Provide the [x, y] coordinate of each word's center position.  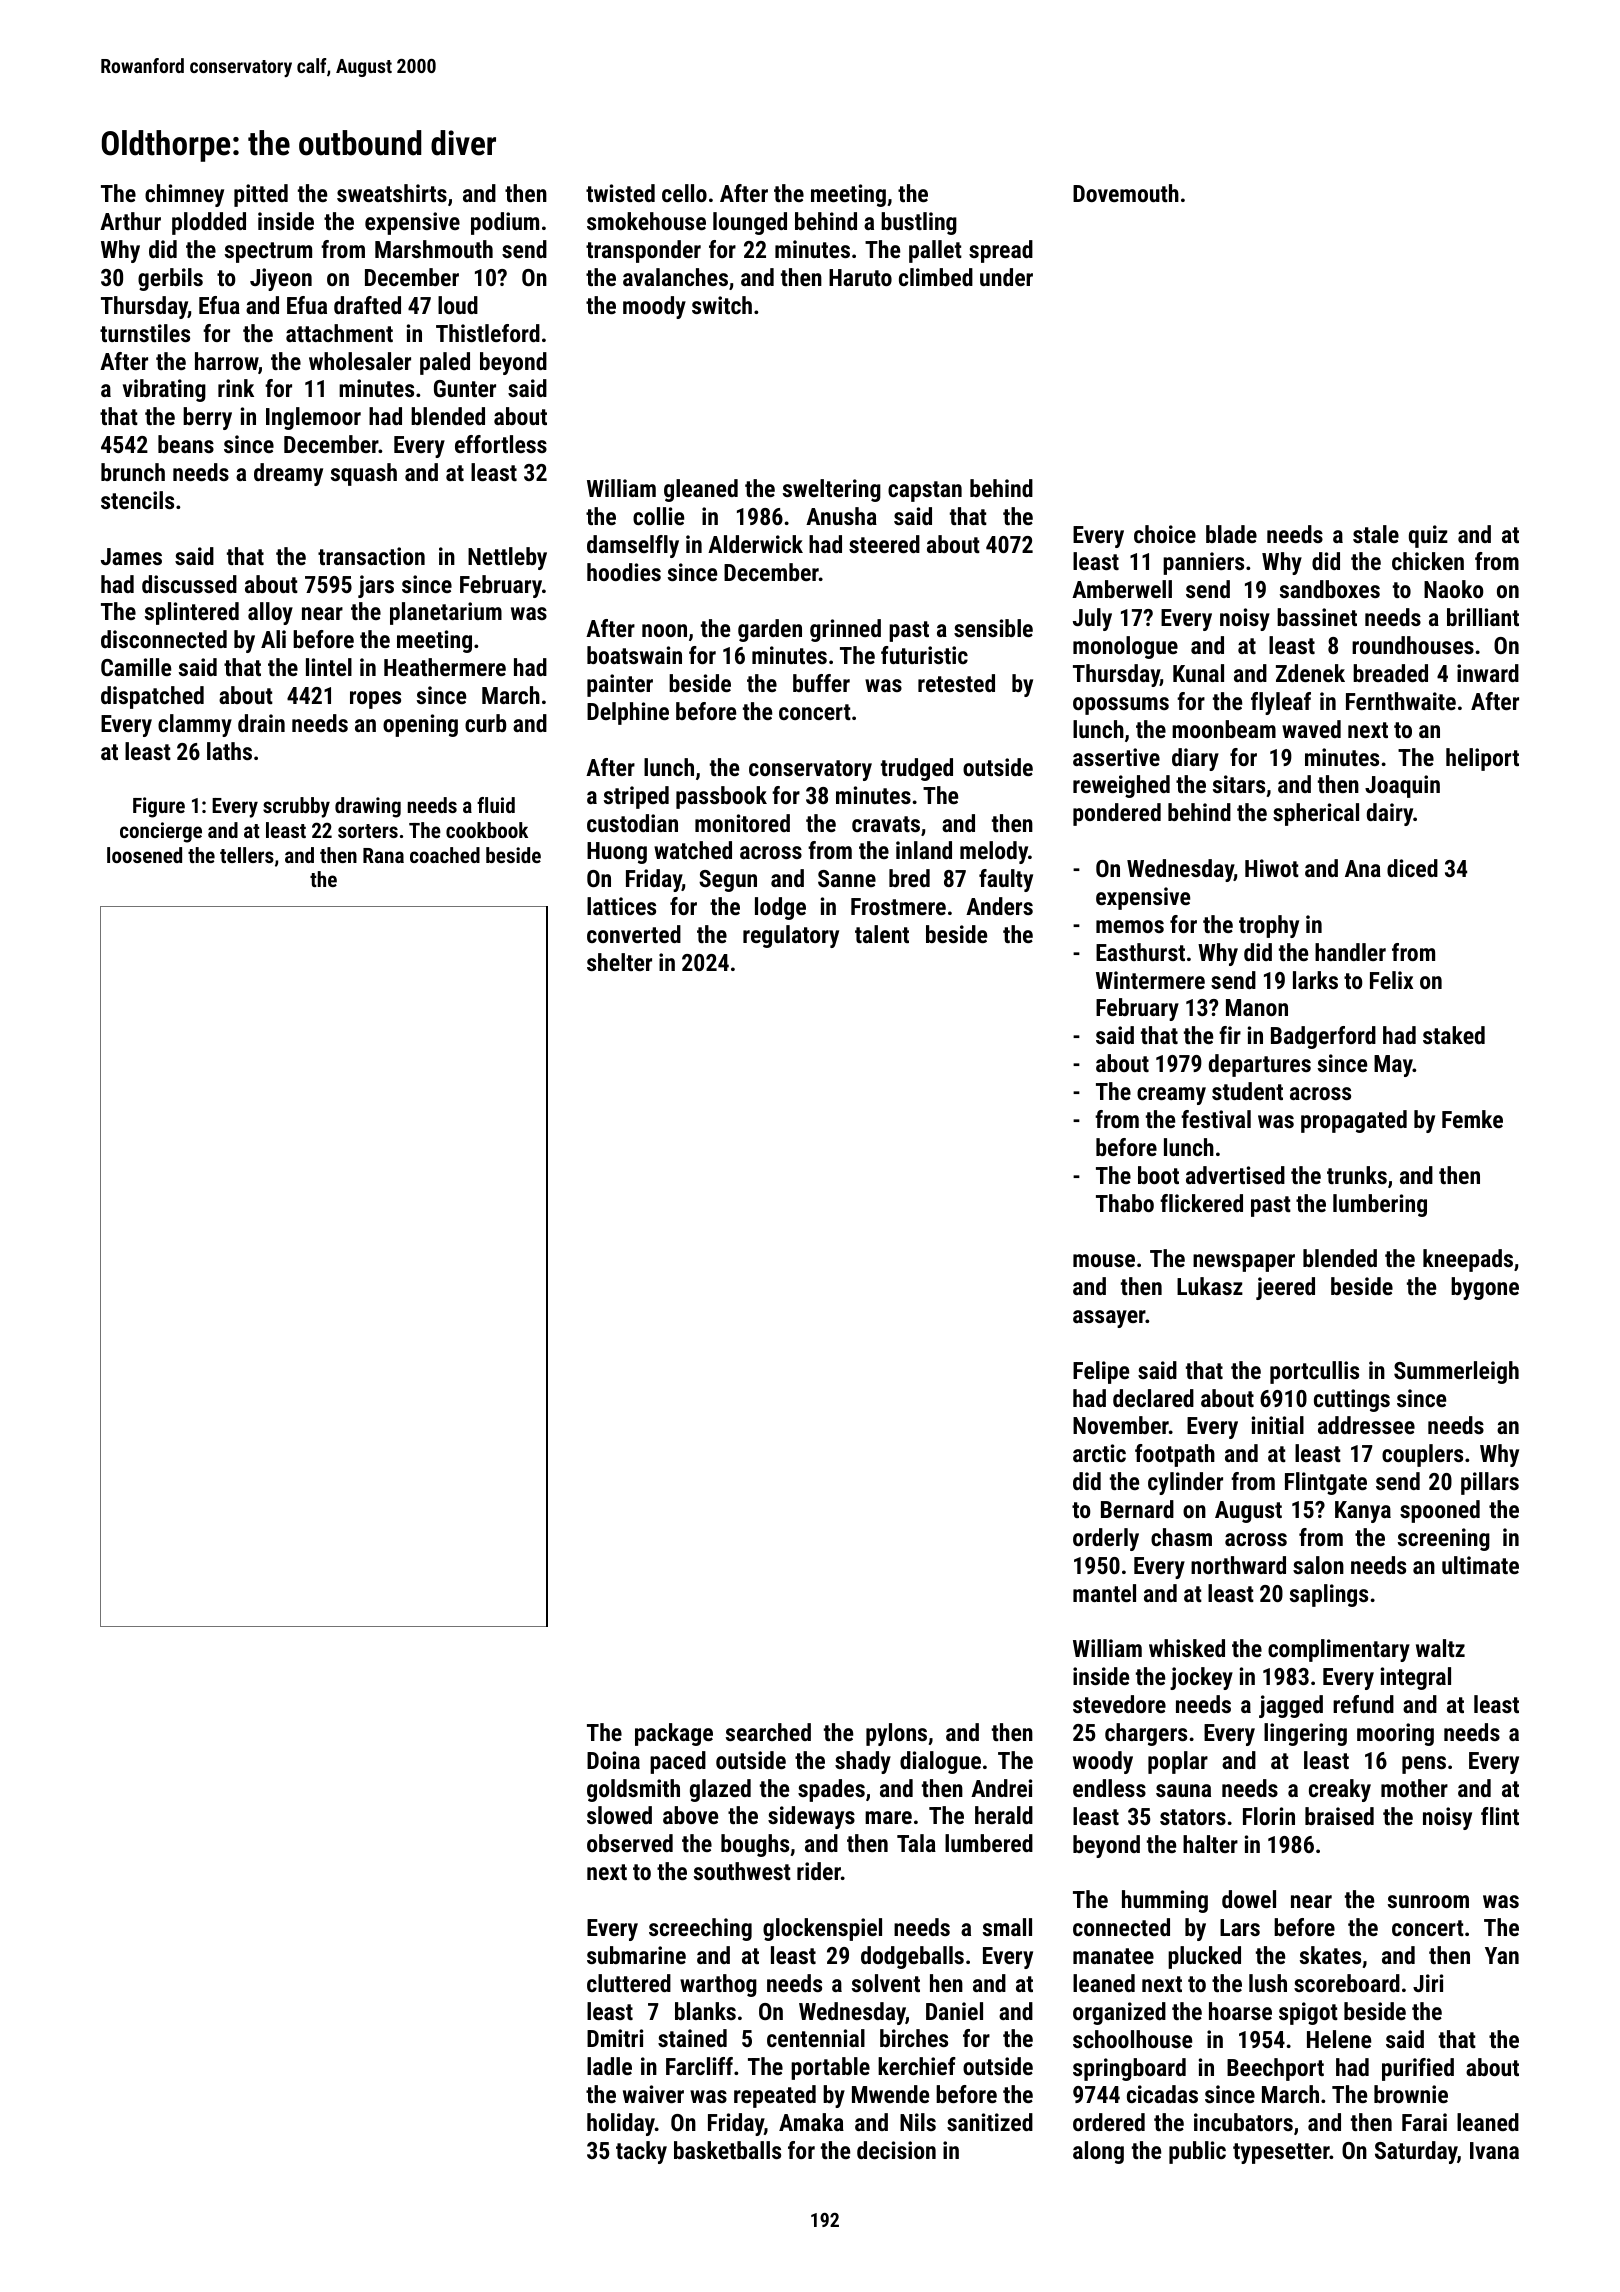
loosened [144, 855]
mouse [1104, 1260]
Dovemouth [1126, 193]
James [131, 556]
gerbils [170, 279]
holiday [621, 2124]
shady [863, 1762]
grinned [845, 630]
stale [1376, 534]
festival [1216, 1119]
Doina [613, 1760]
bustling [919, 223]
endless [1109, 1788]
